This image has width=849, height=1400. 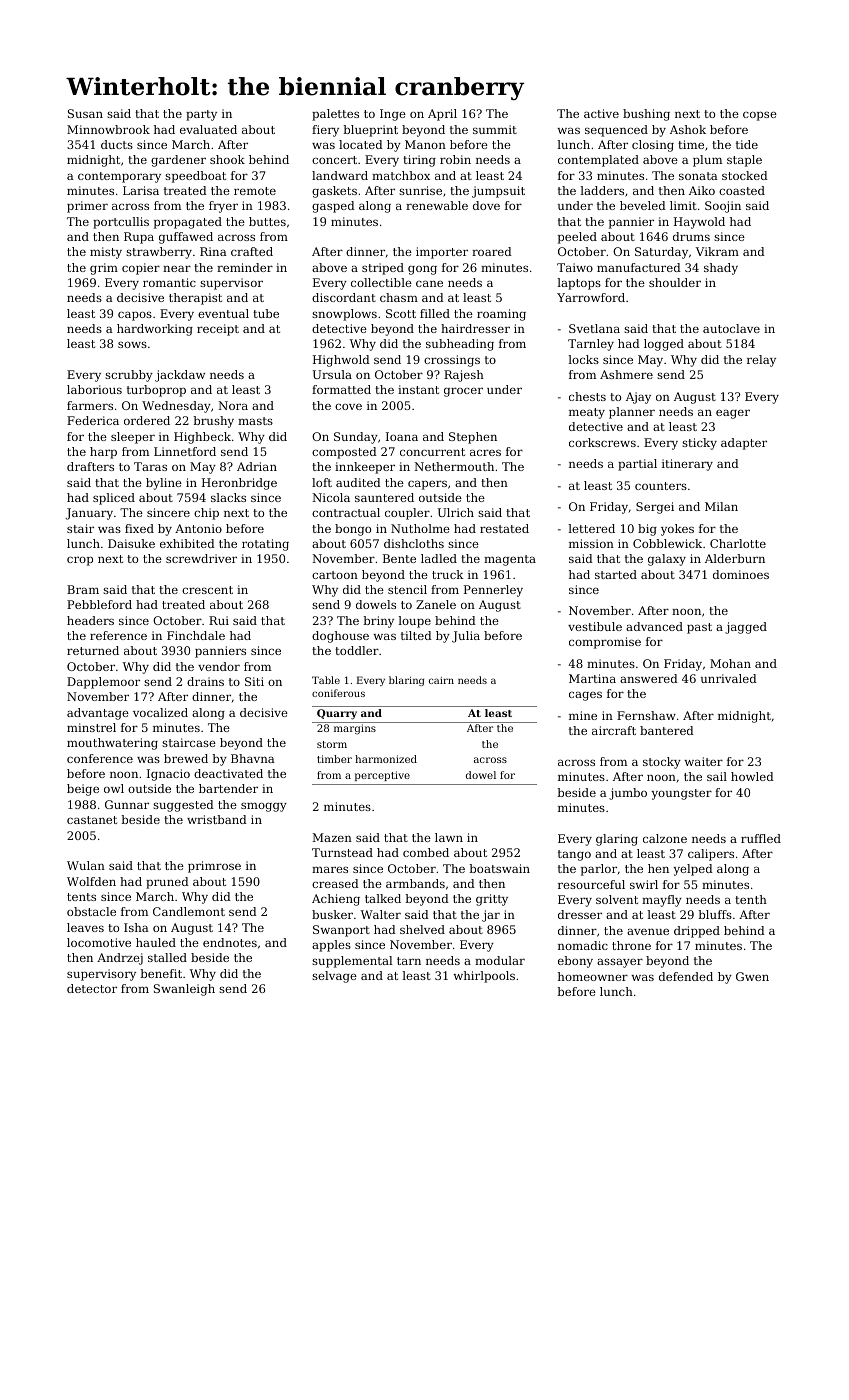 I want to click on aircraft, so click(x=614, y=730).
